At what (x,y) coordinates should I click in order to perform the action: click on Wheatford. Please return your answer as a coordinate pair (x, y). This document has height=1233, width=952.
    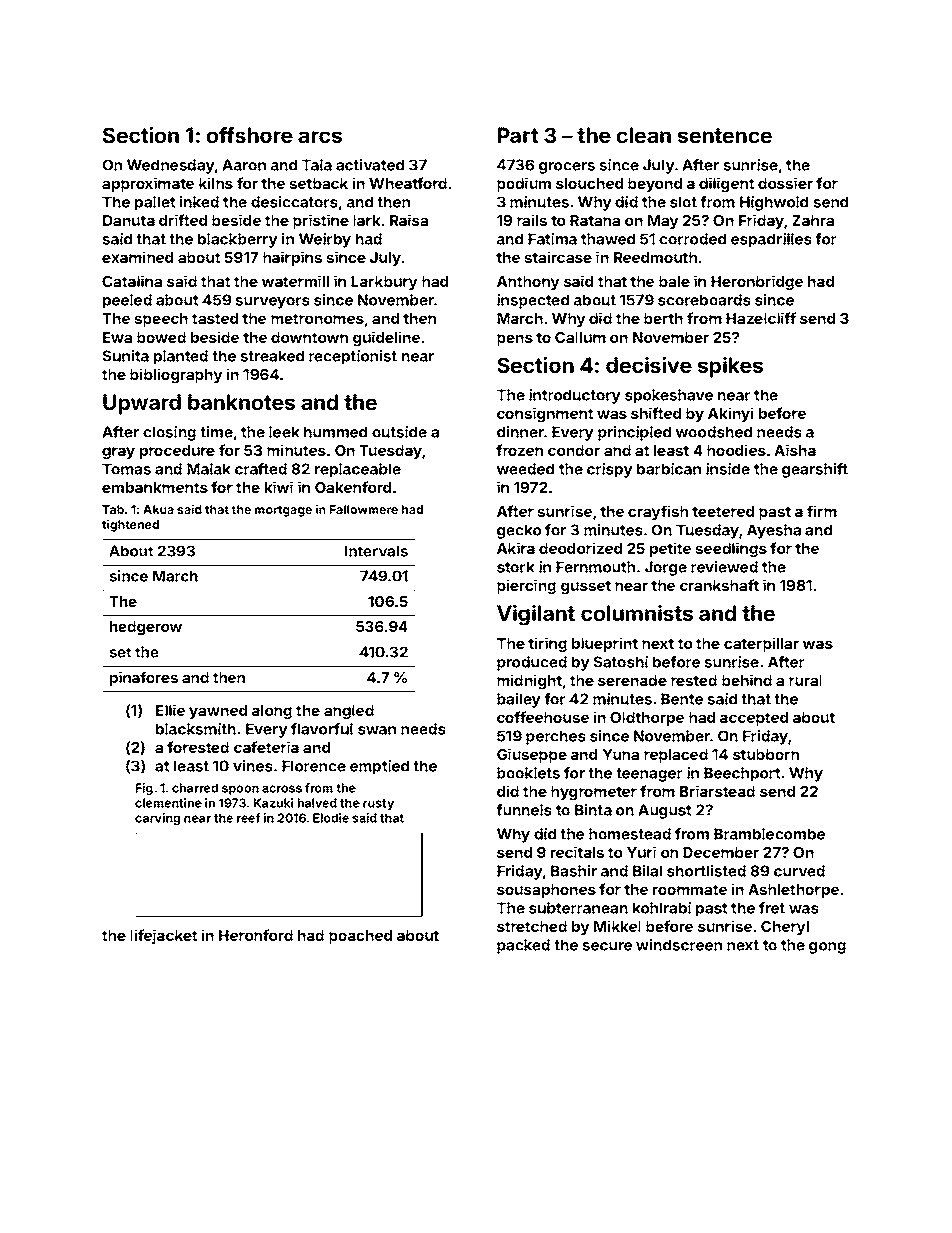
    Looking at the image, I should click on (408, 183).
